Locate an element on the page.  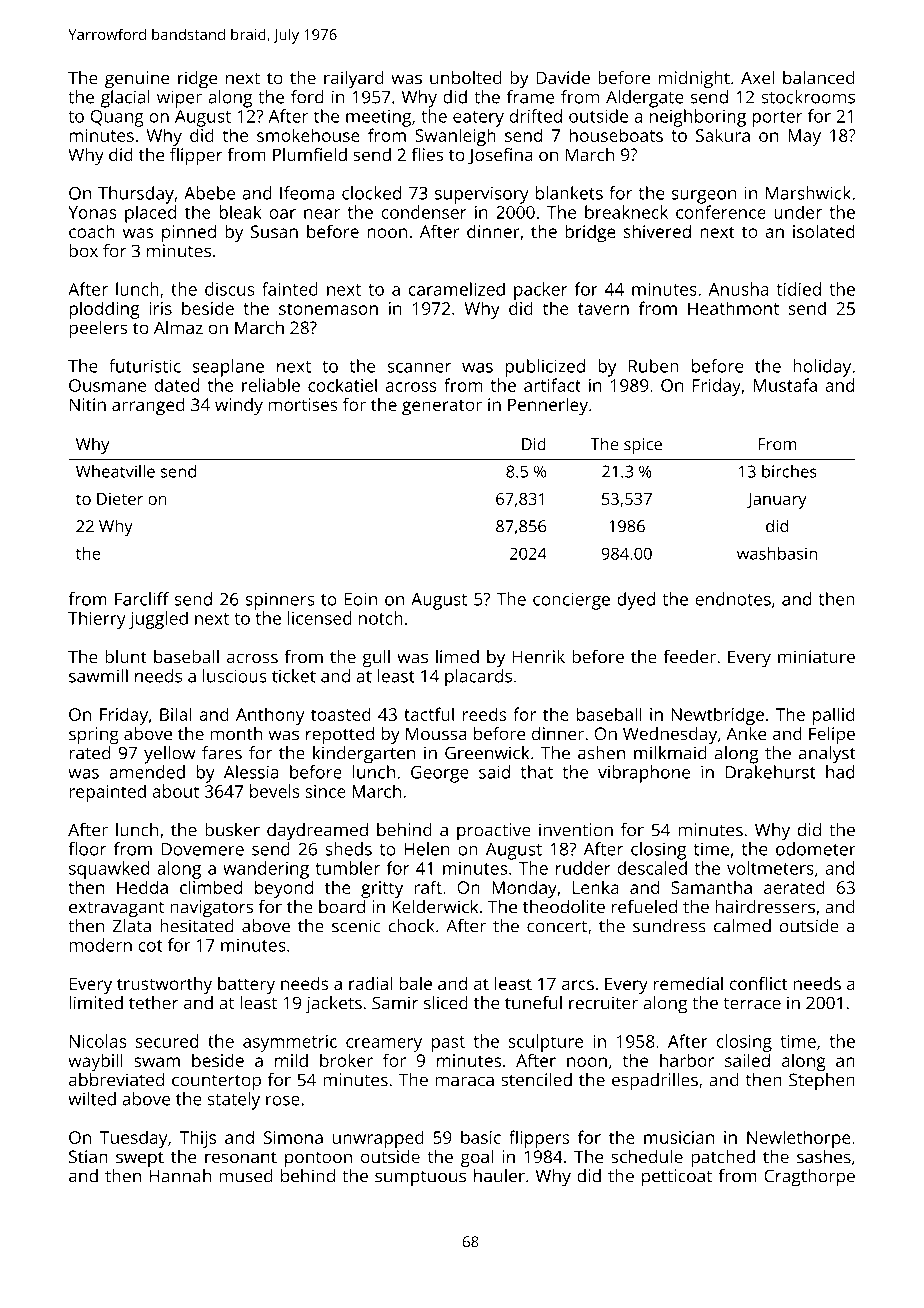
swam is located at coordinates (157, 1062).
